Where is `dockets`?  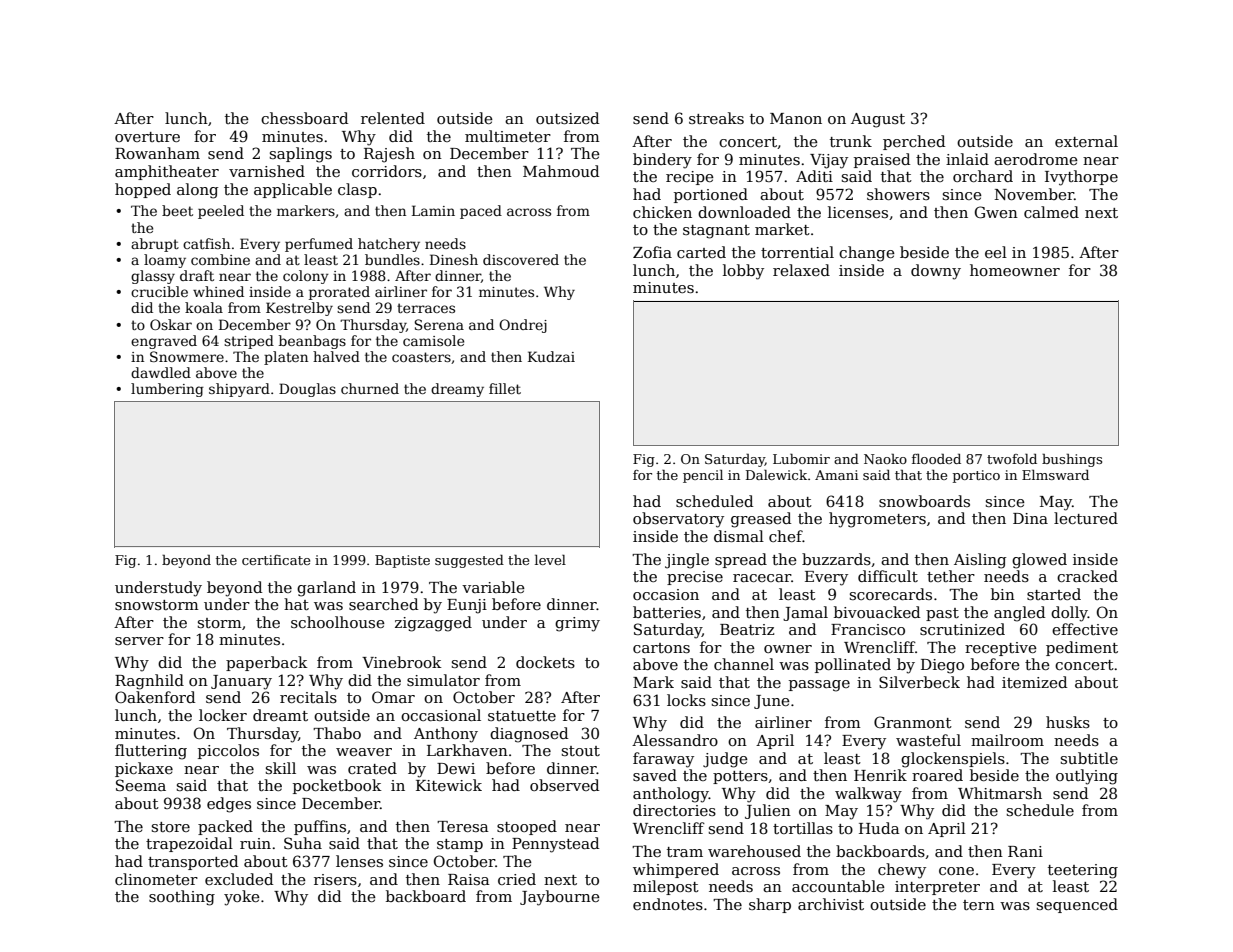
dockets is located at coordinates (545, 662).
